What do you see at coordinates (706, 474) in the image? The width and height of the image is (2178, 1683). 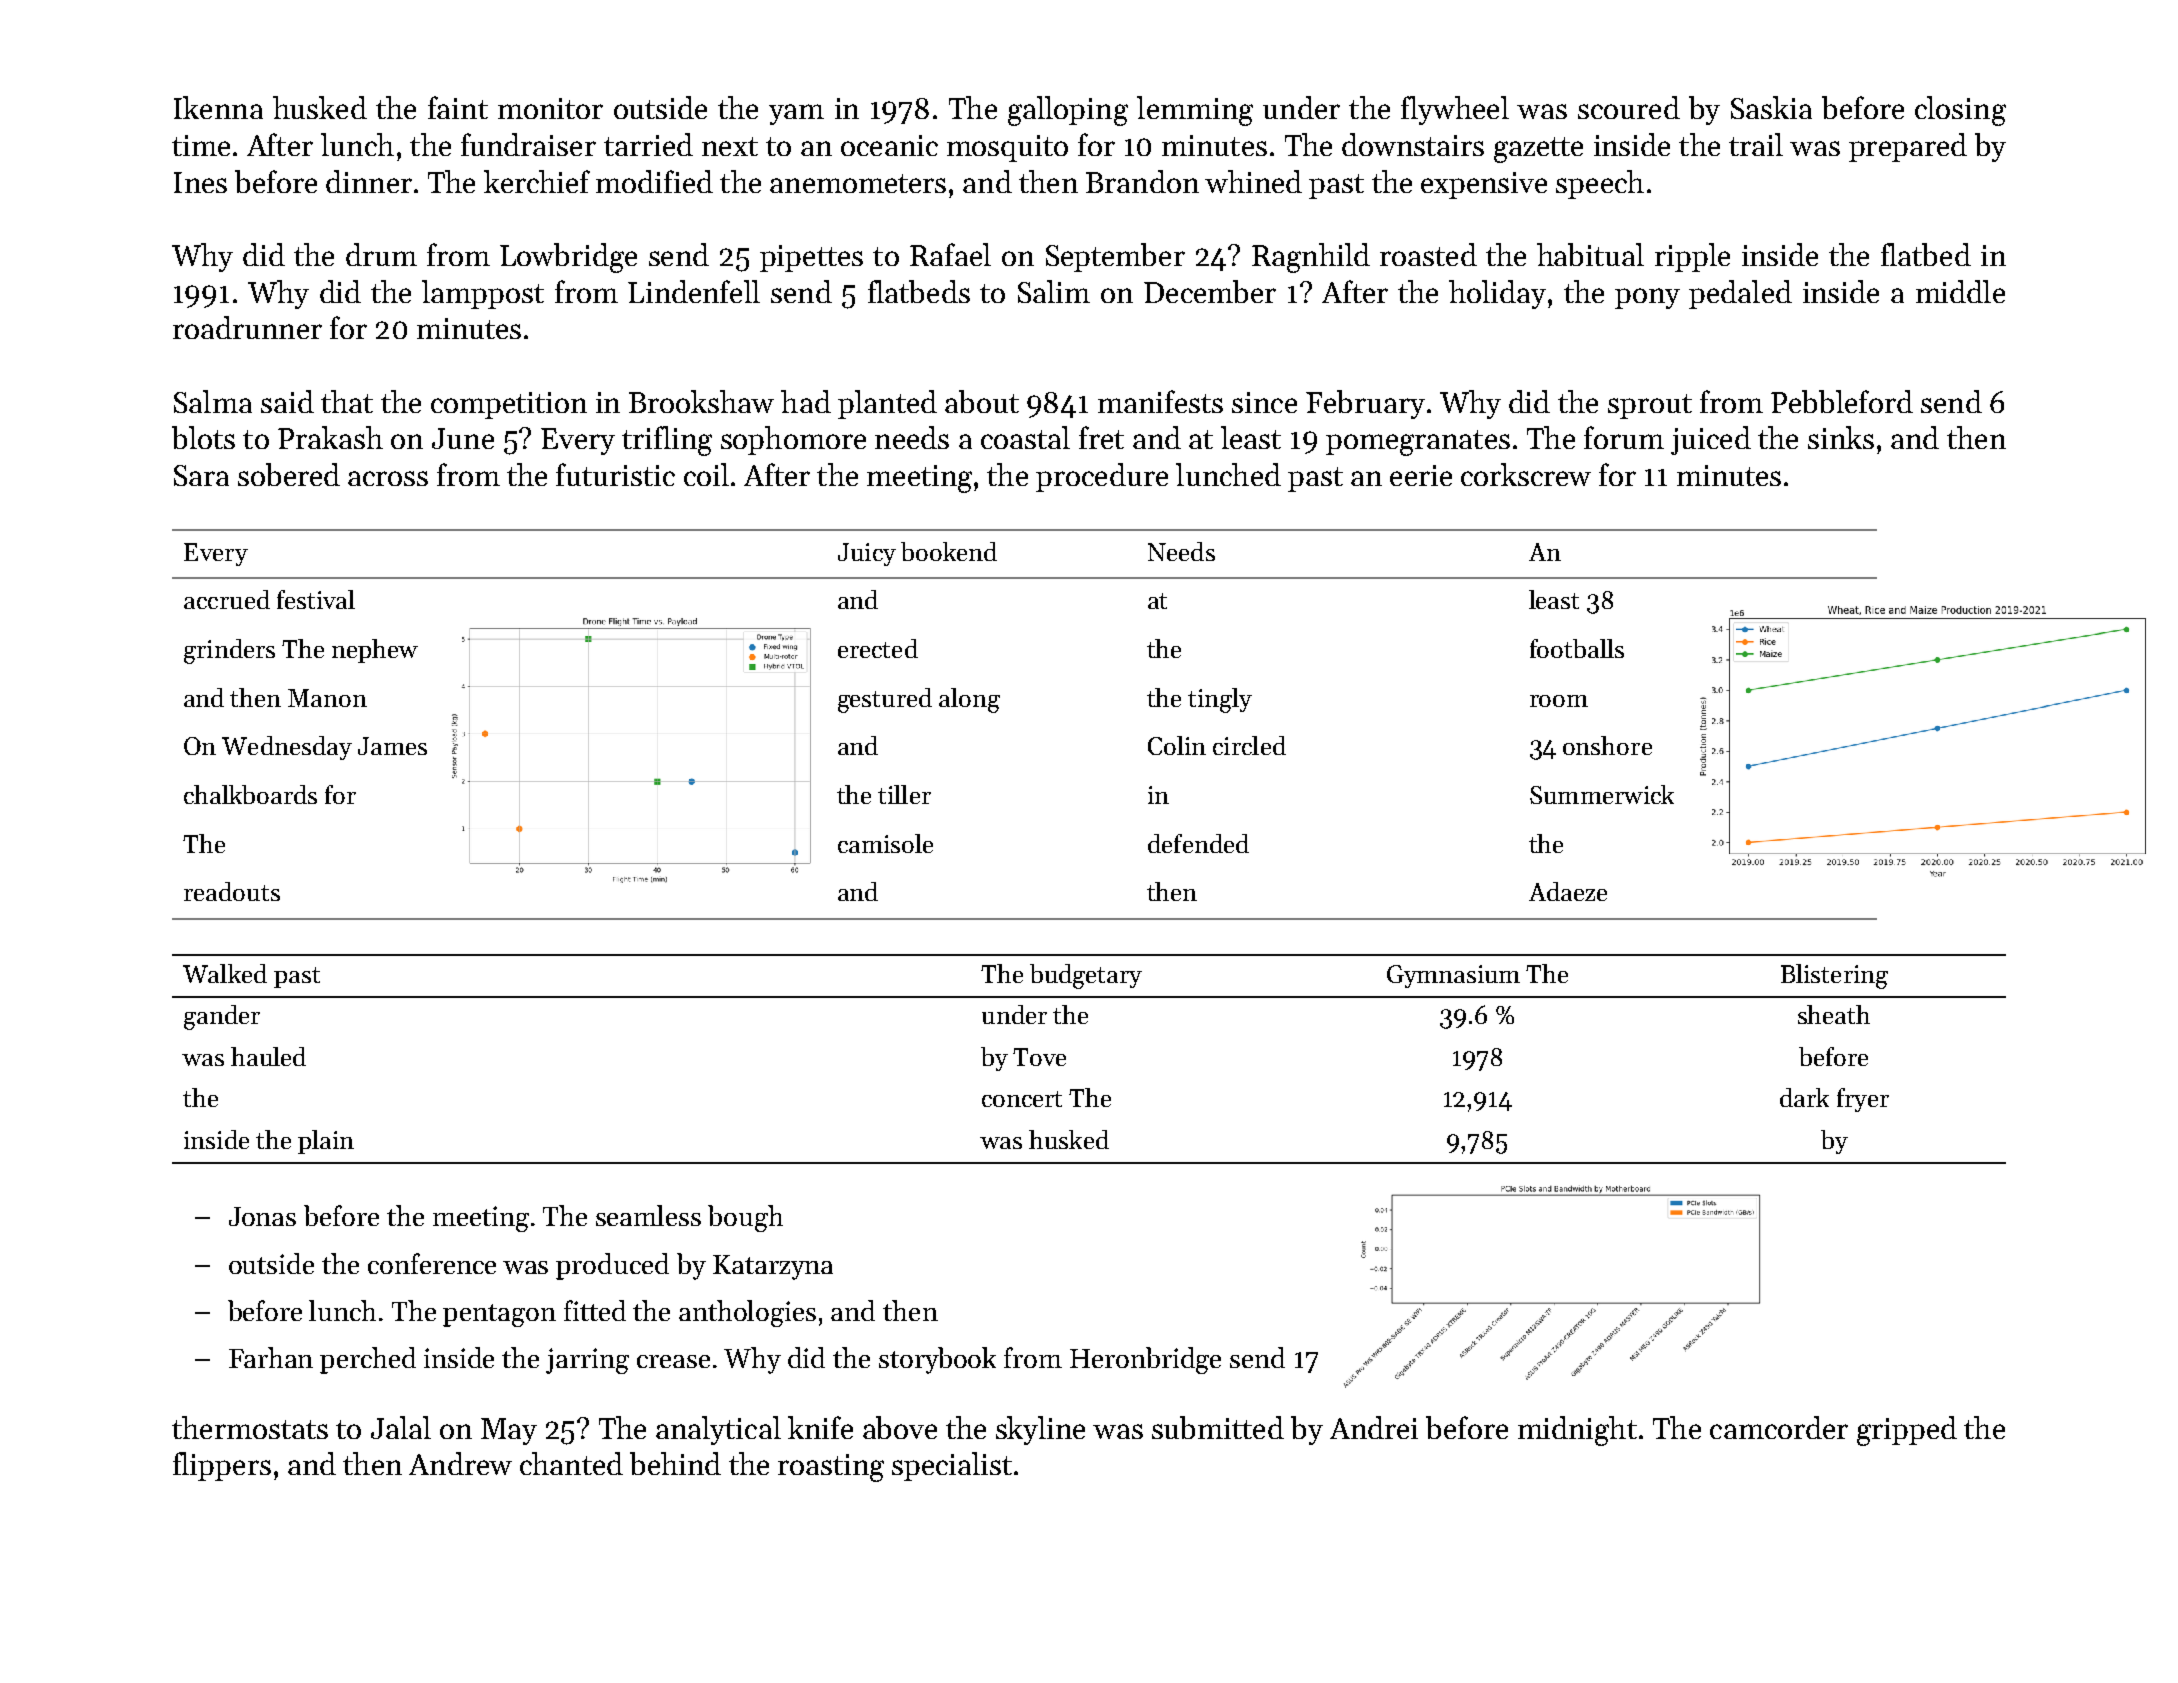 I see `coil` at bounding box center [706, 474].
